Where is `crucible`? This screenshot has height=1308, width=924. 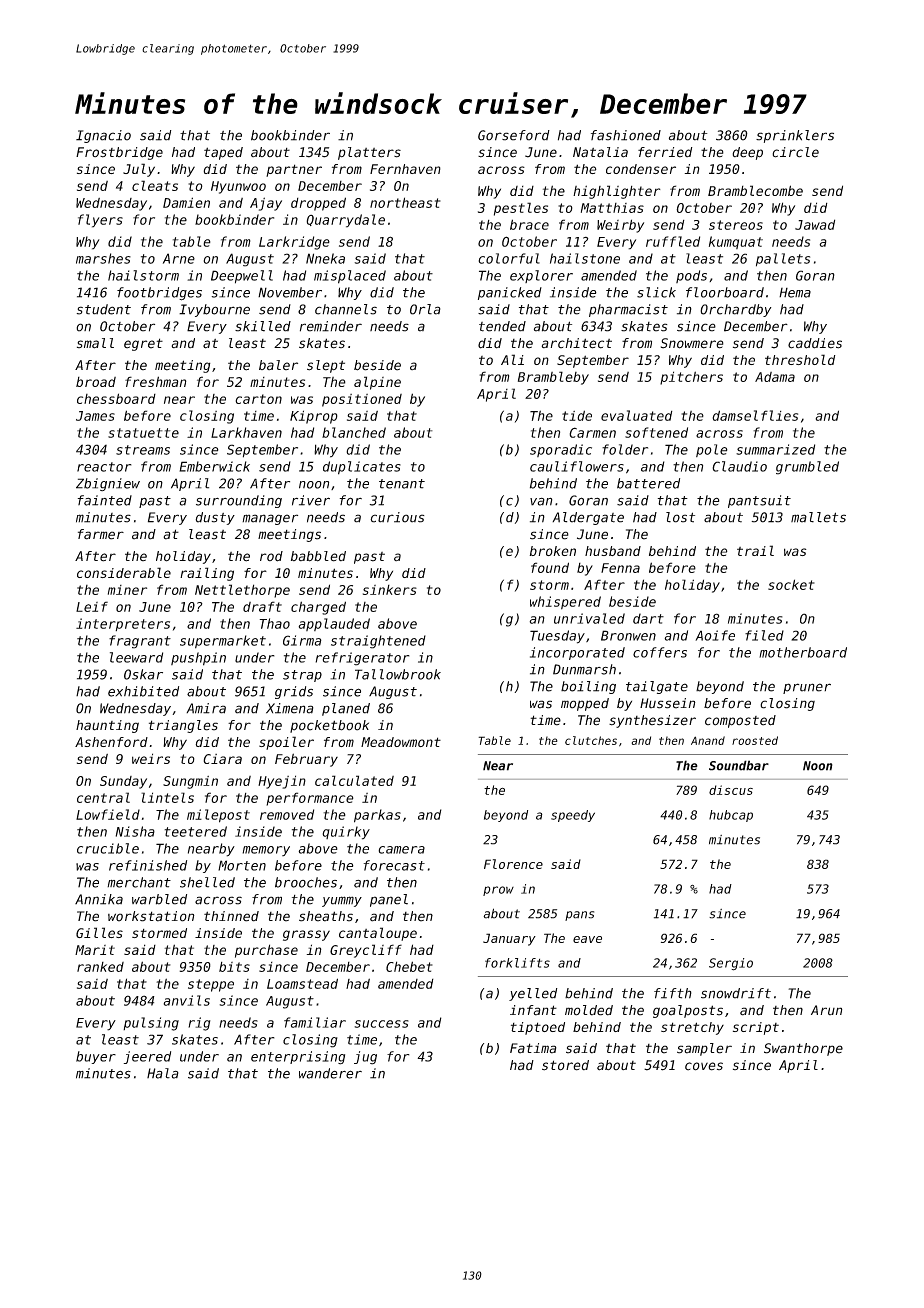
crucible is located at coordinates (108, 848).
